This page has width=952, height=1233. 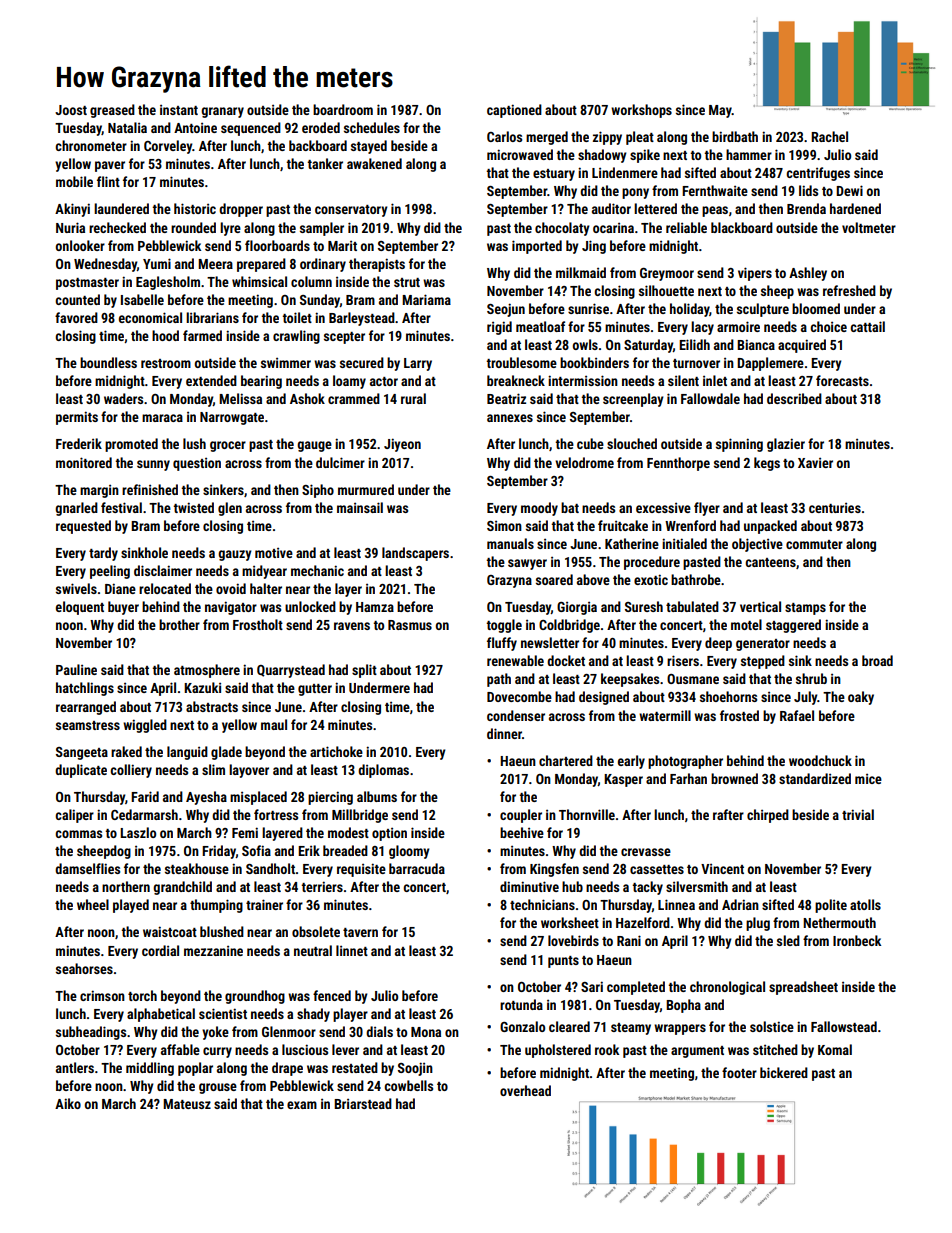 I want to click on Mateusz, so click(x=187, y=1104).
